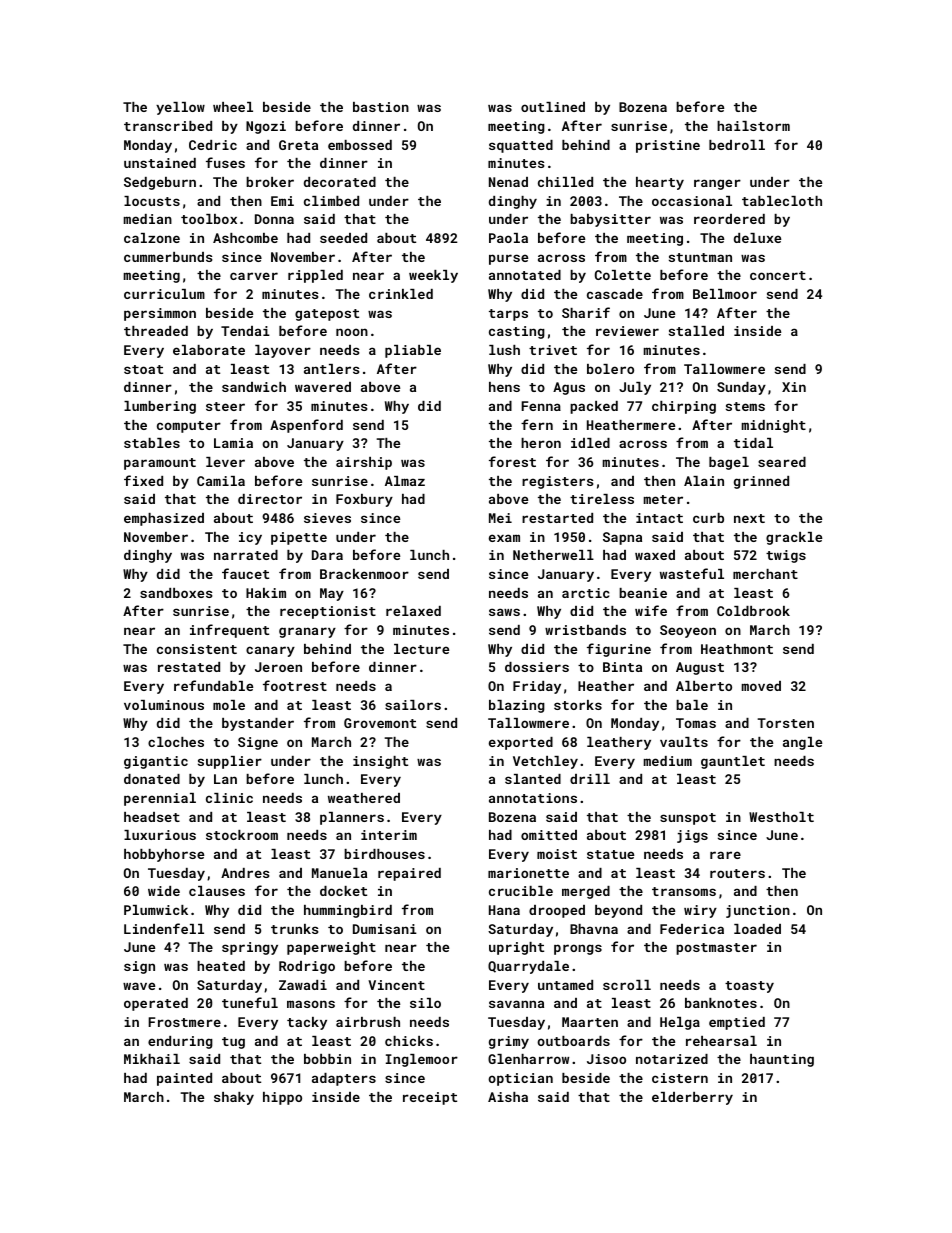  Describe the element at coordinates (794, 387) in the page. I see `Xin` at that location.
